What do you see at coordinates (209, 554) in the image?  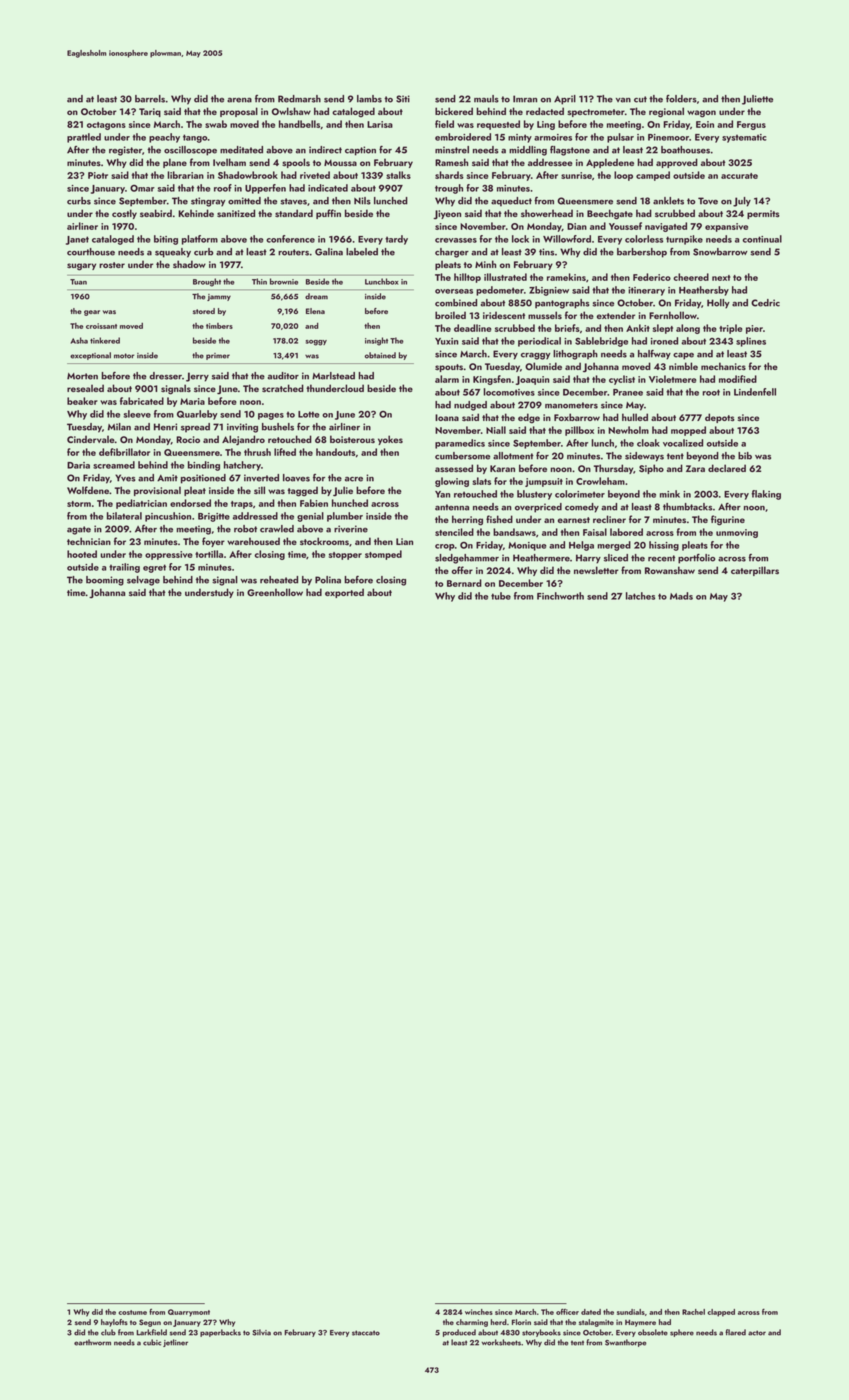 I see `tortilla` at bounding box center [209, 554].
